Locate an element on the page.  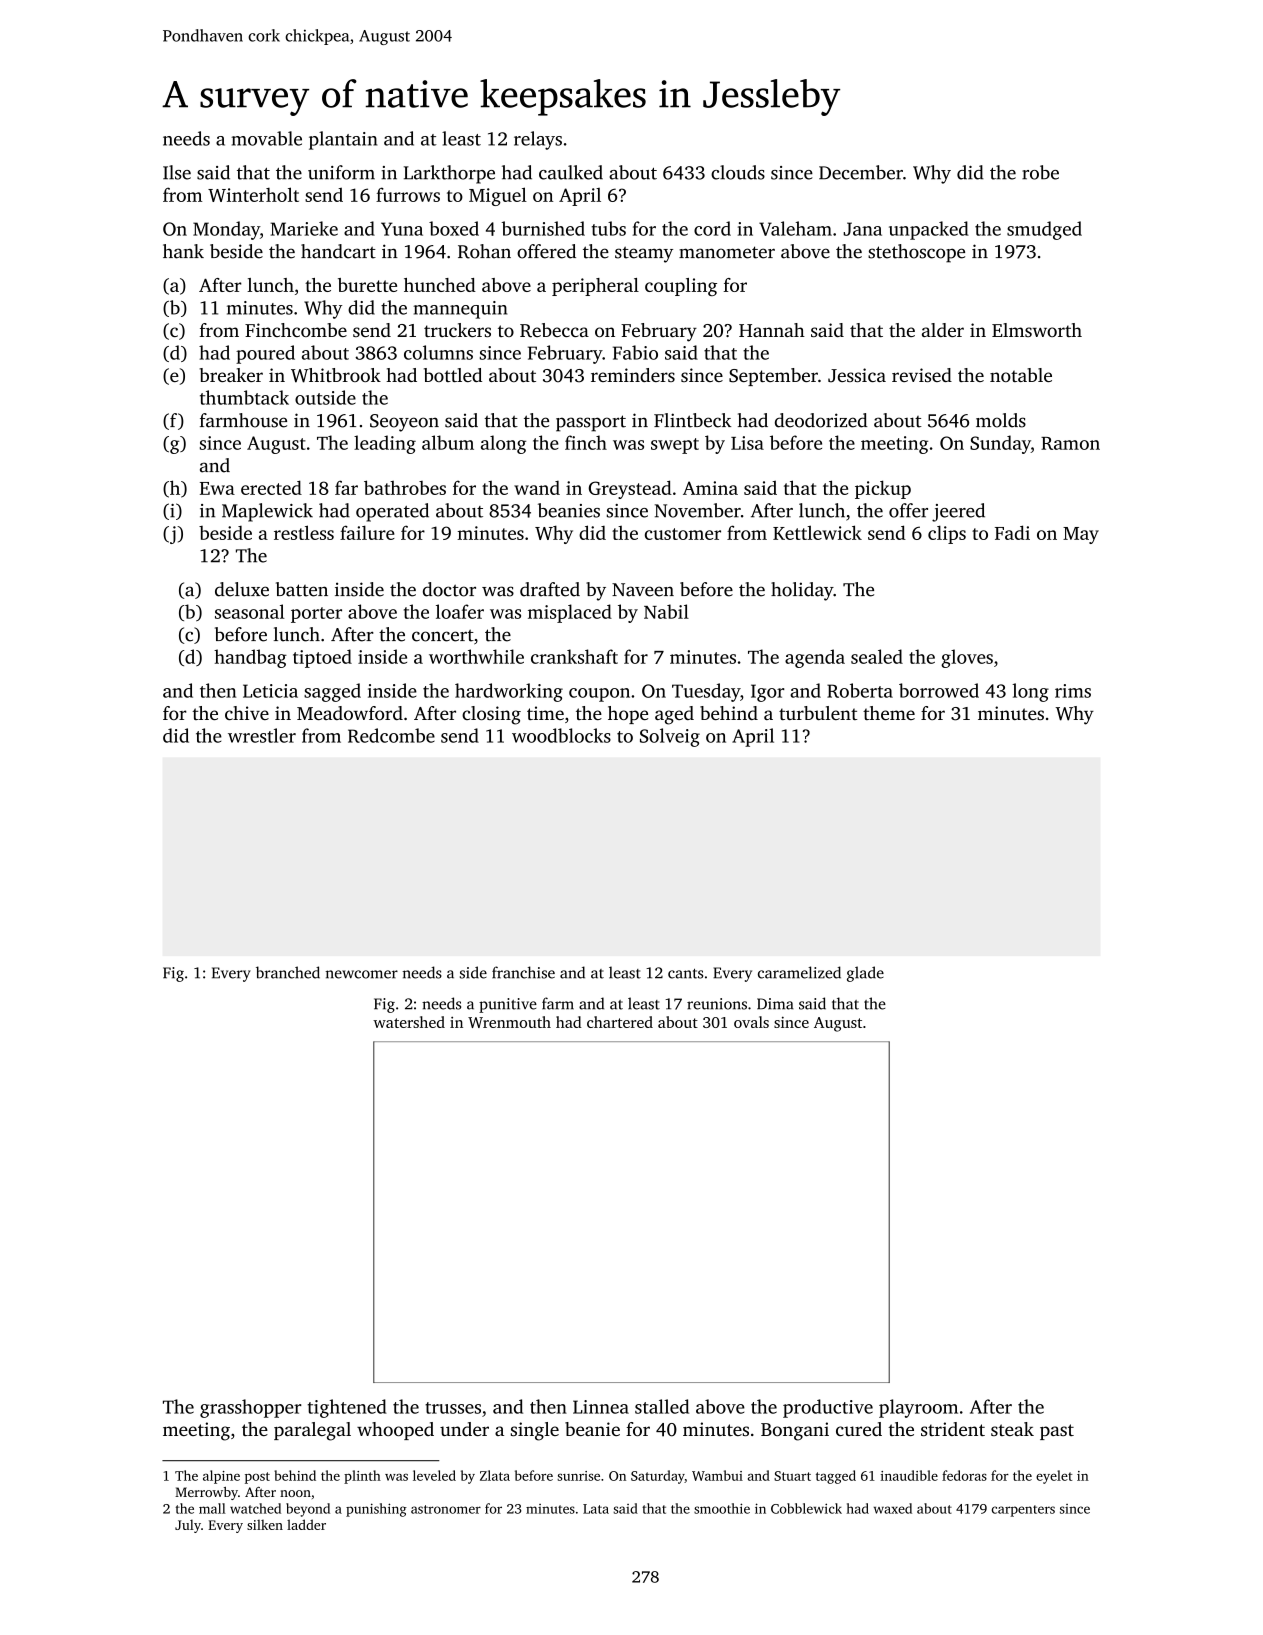
Flintbeck is located at coordinates (692, 420).
